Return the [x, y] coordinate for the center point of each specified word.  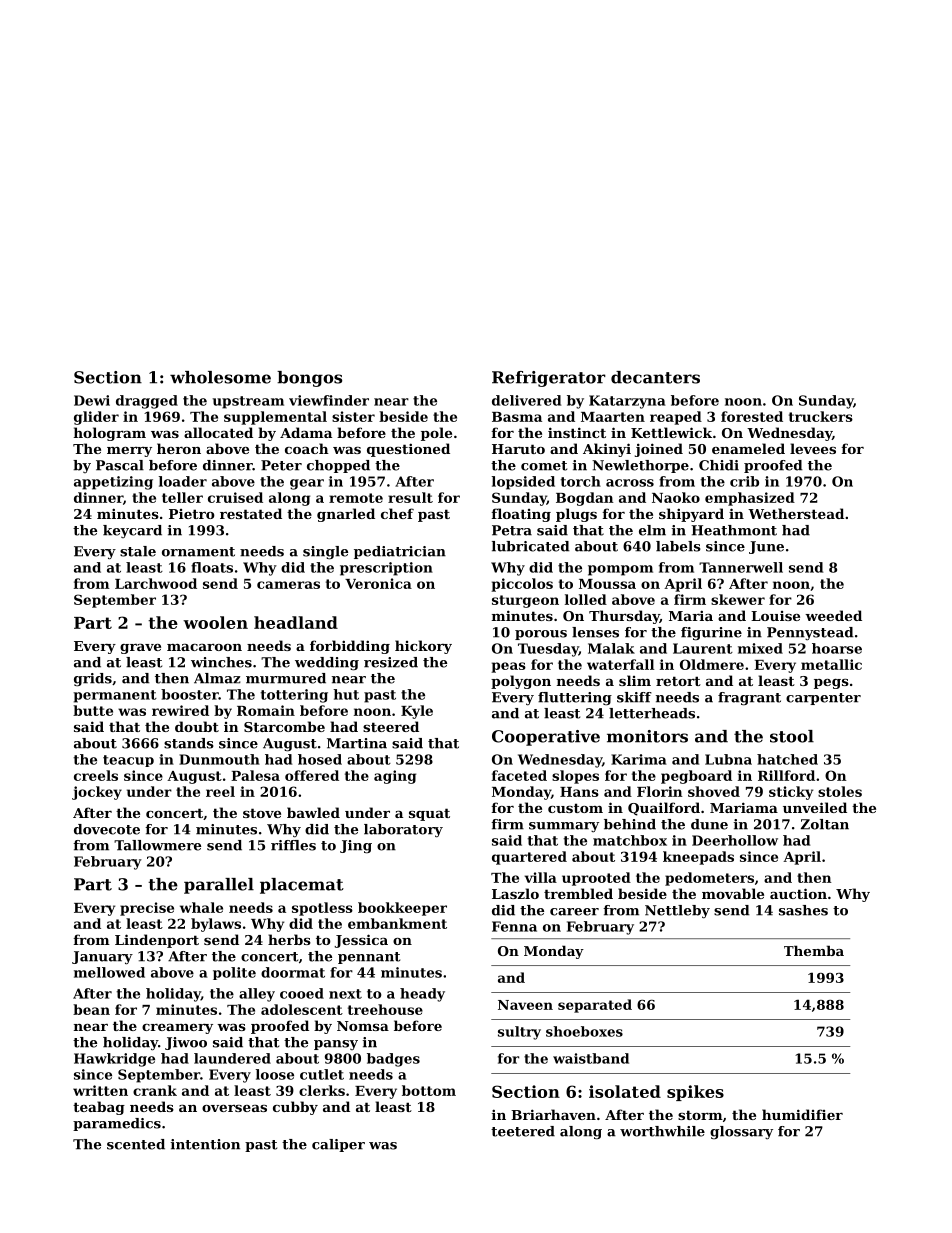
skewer [738, 599]
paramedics [117, 1124]
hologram [110, 434]
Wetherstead [796, 513]
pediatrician [400, 552]
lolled [586, 599]
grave [140, 649]
